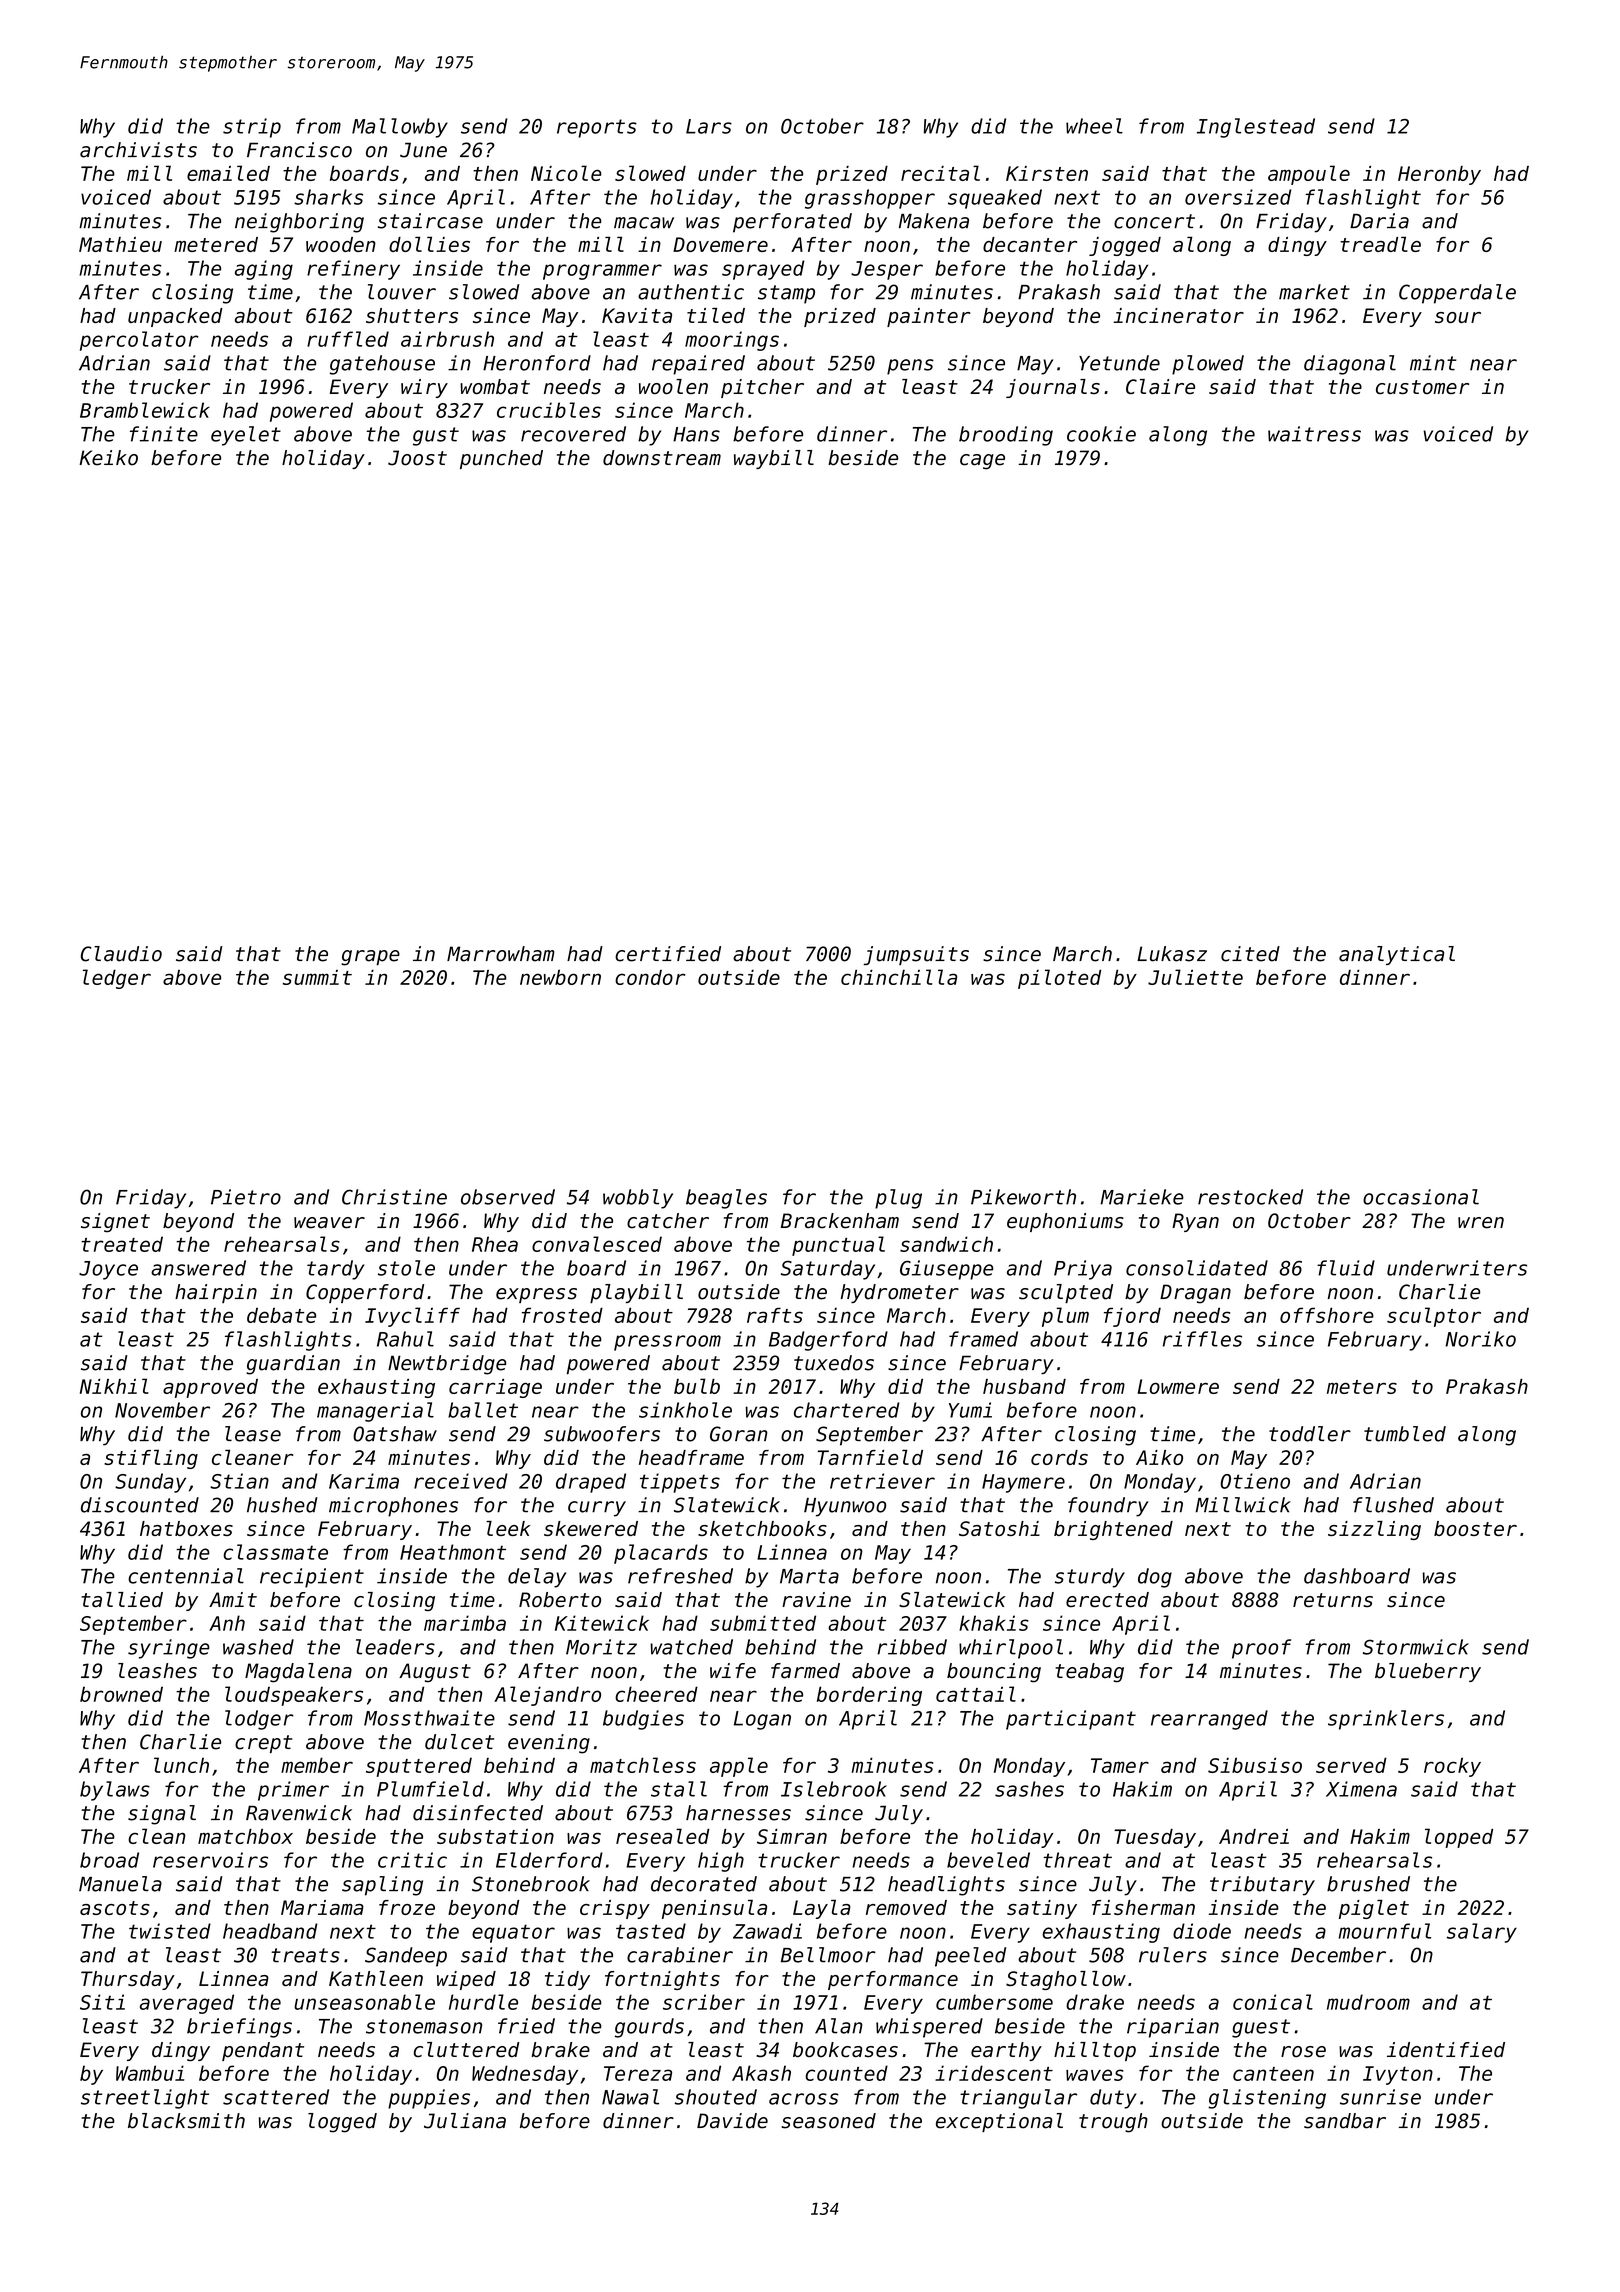 This screenshot has height=2292, width=1620. Describe the element at coordinates (839, 2026) in the screenshot. I see `Alan` at that location.
